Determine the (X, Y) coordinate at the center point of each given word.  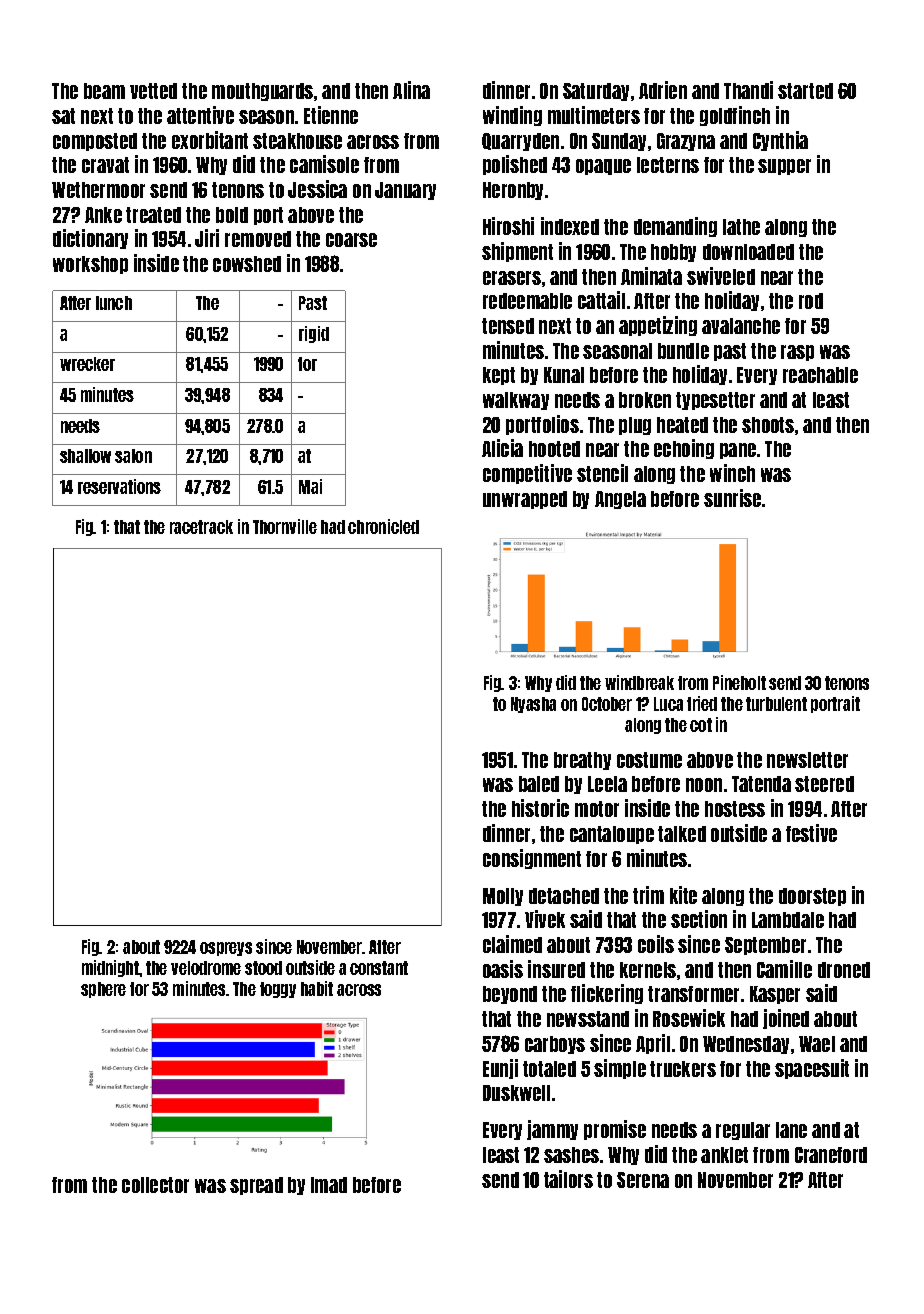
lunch (114, 303)
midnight (110, 968)
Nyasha (533, 705)
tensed (508, 326)
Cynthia (780, 141)
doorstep (812, 897)
